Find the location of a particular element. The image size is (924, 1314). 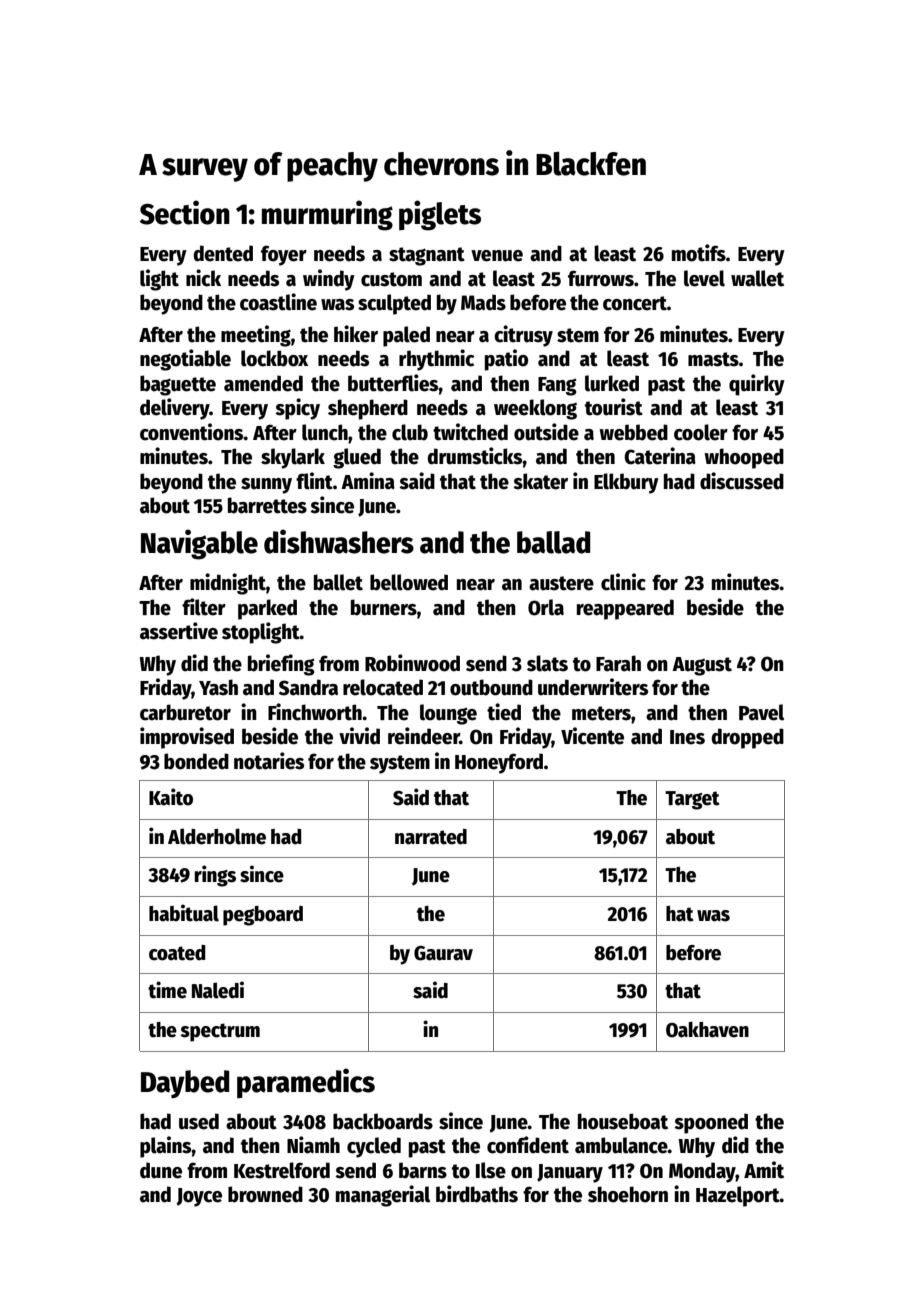

Alderholme is located at coordinates (217, 836).
